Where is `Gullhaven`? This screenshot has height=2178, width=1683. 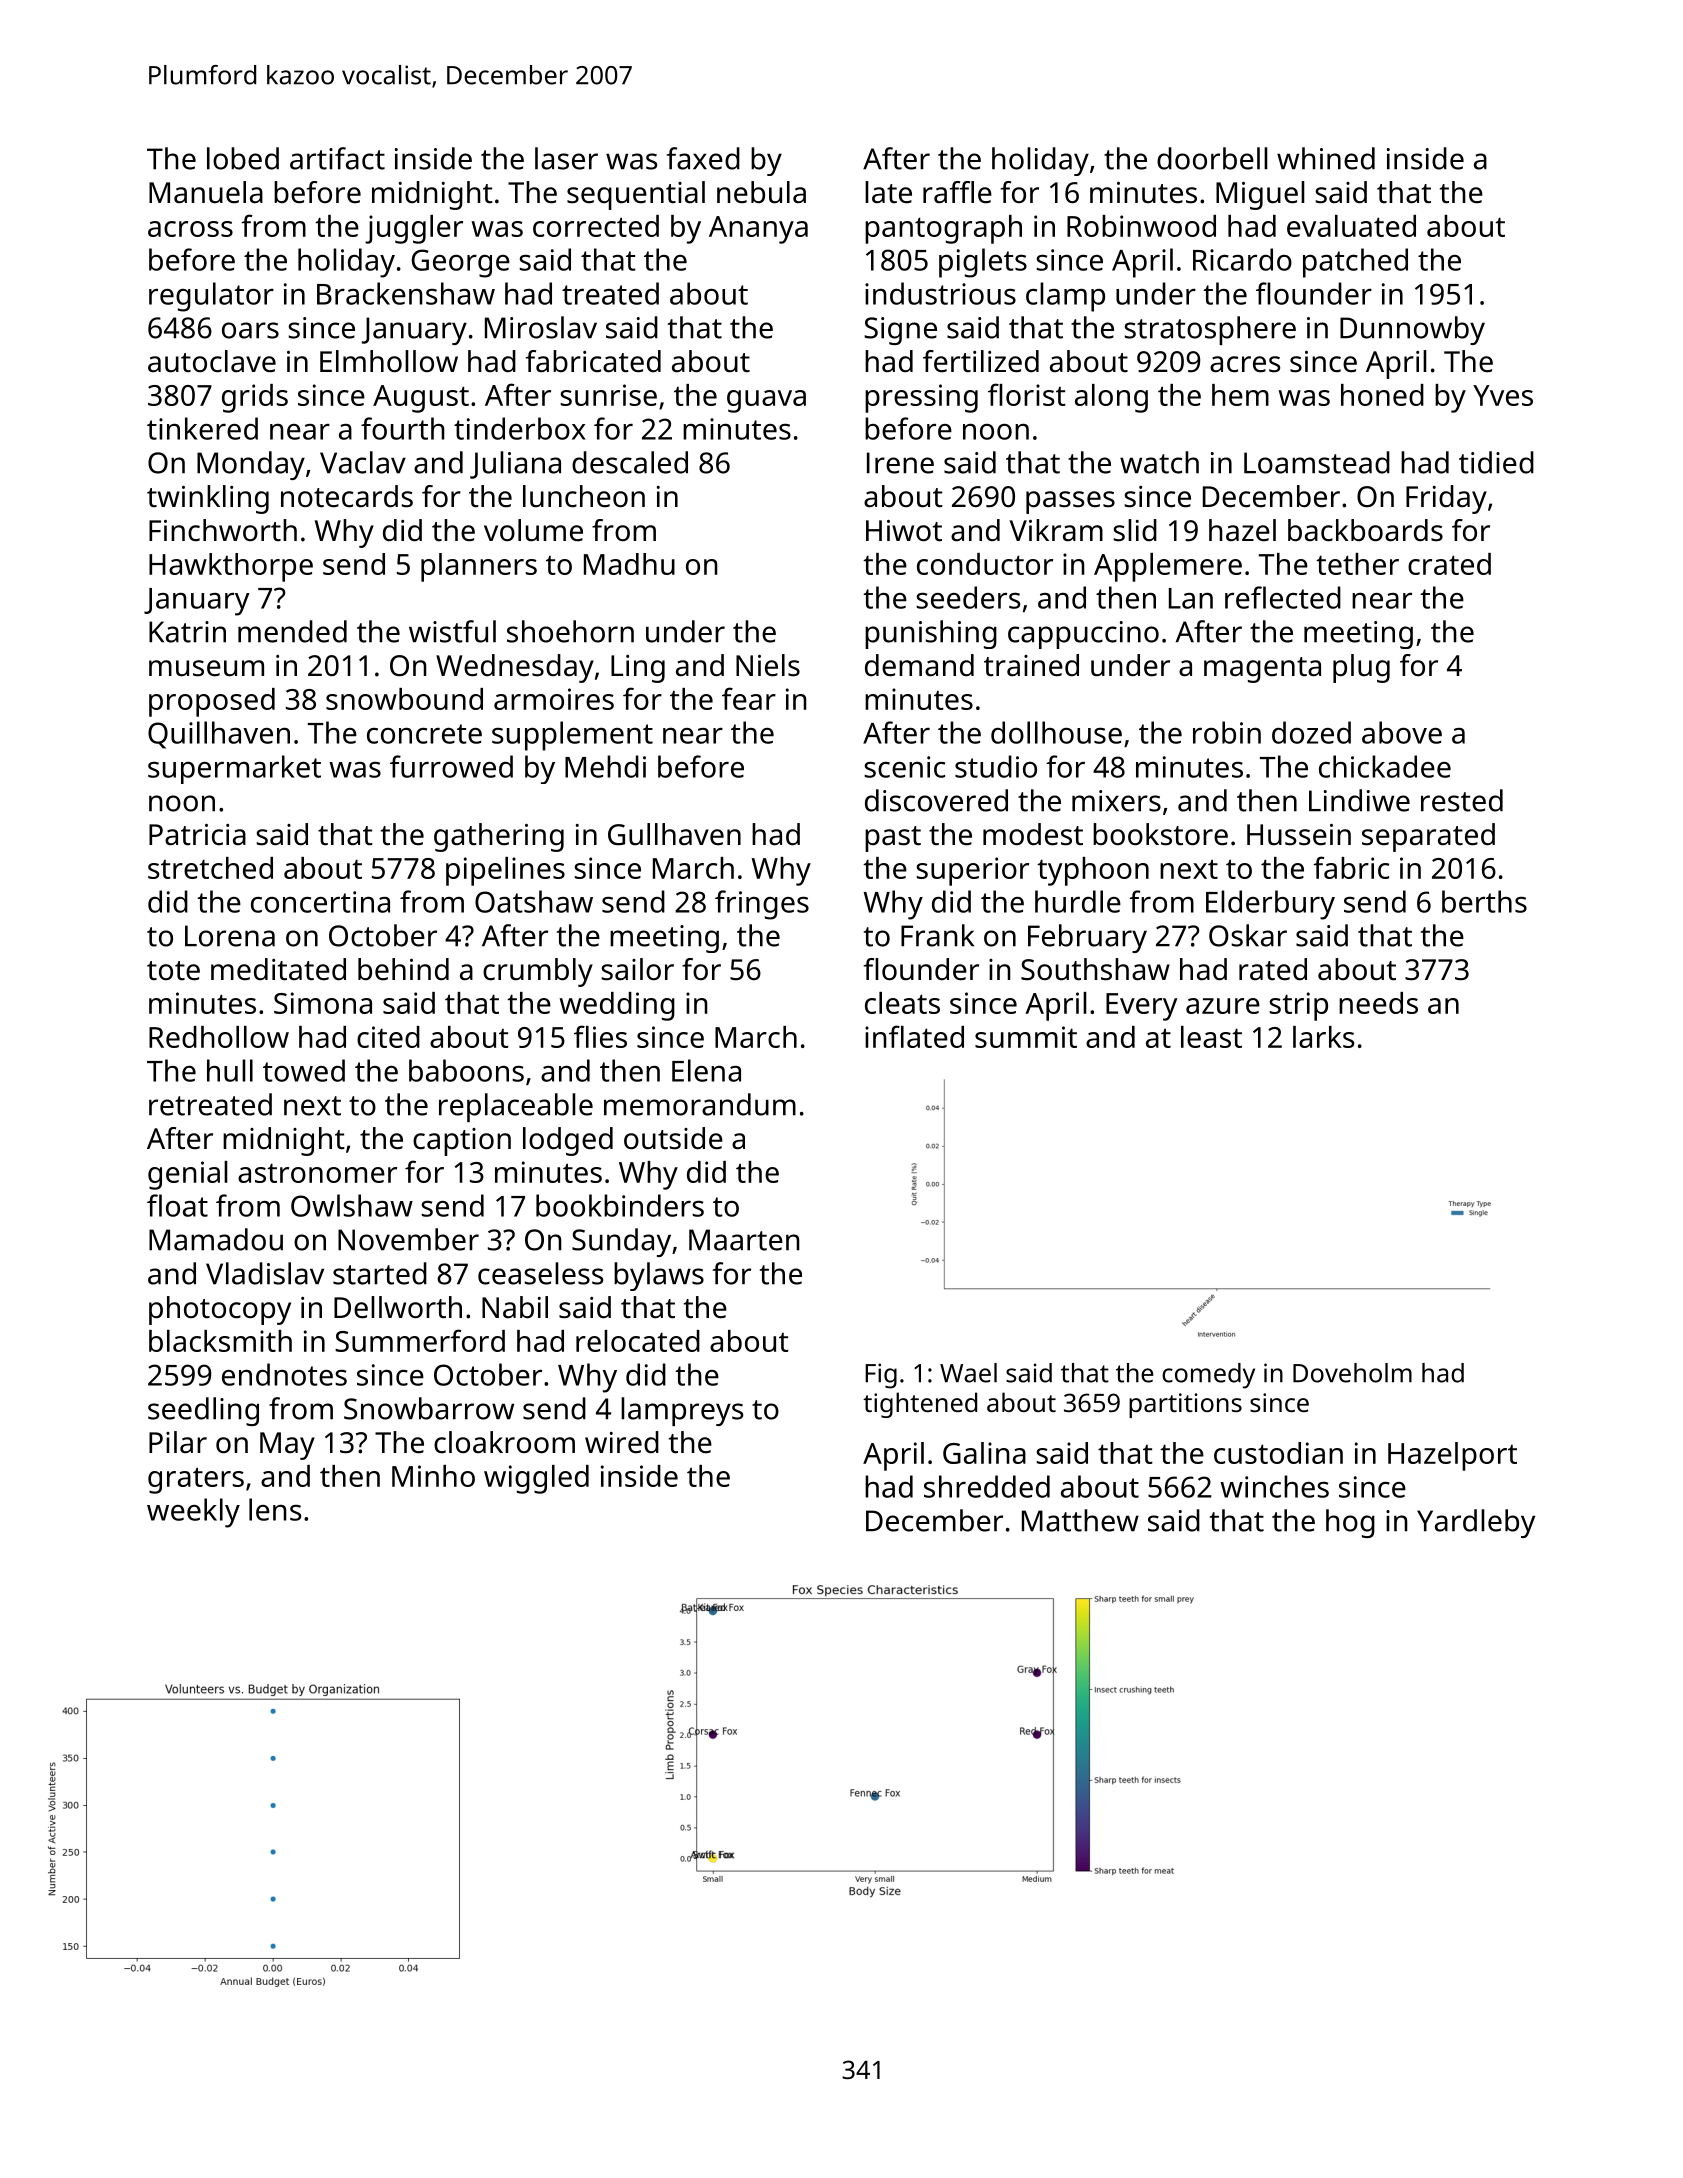 Gullhaven is located at coordinates (674, 834).
